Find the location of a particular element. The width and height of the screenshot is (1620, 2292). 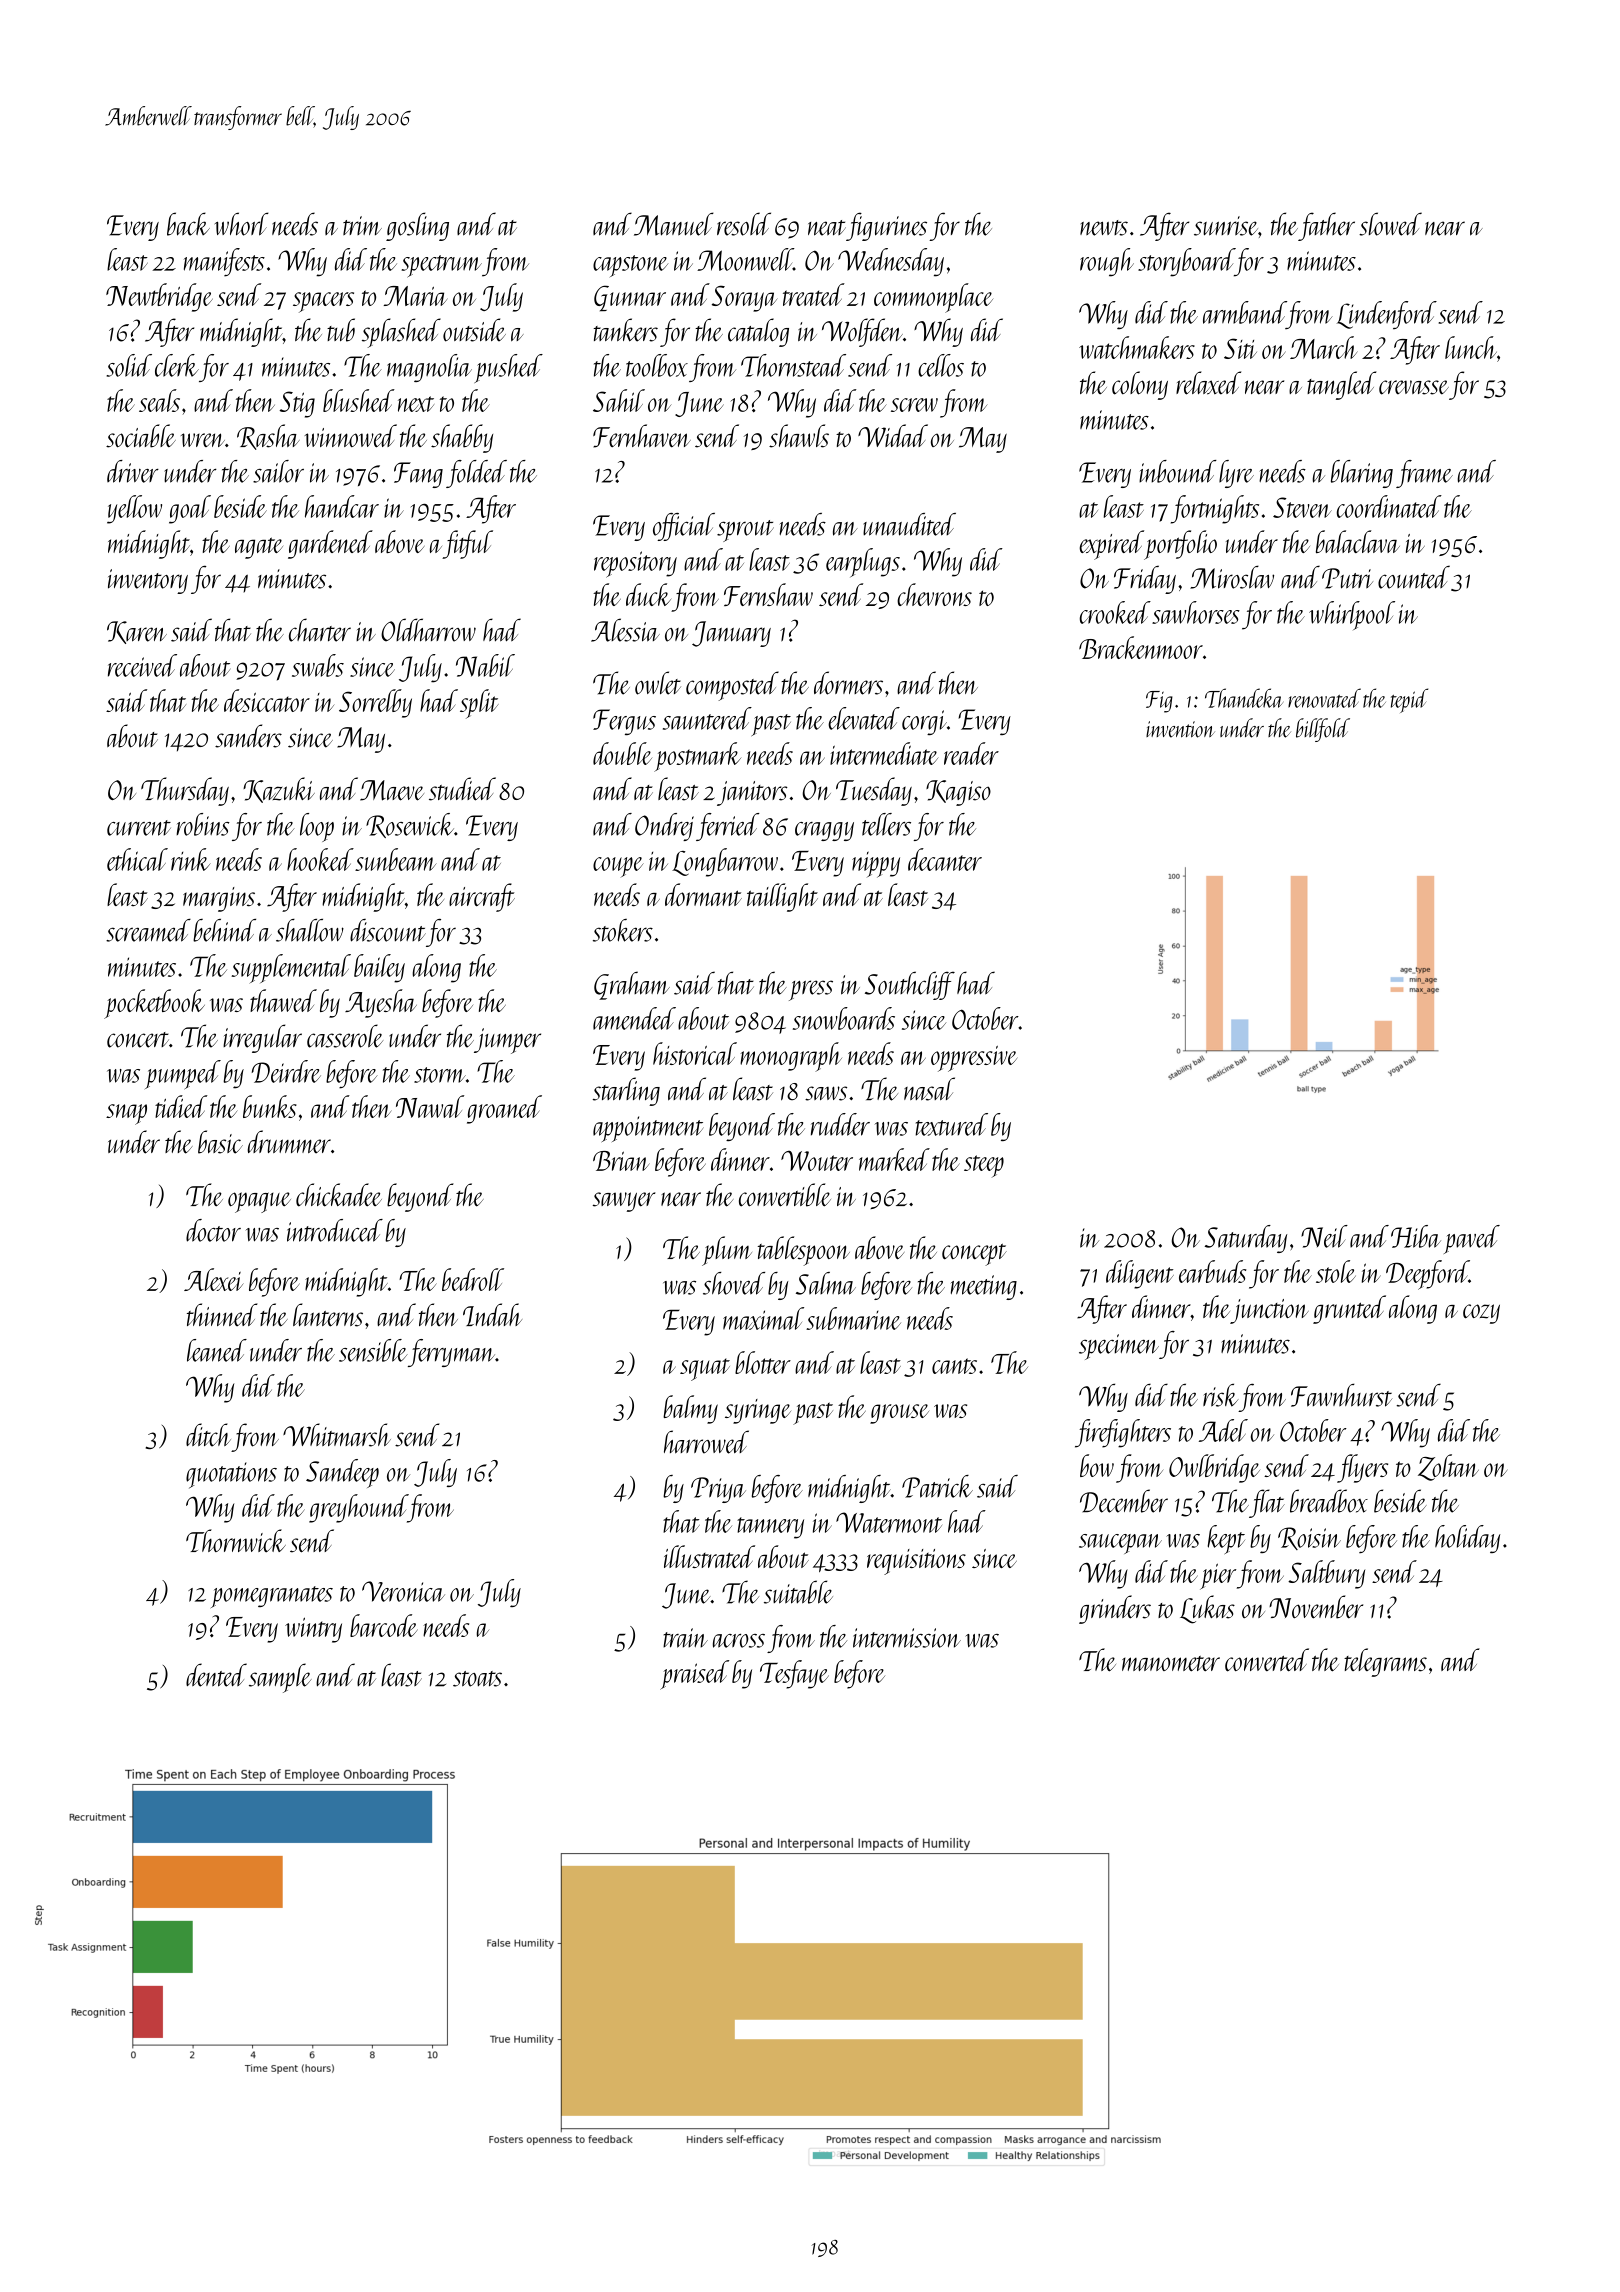

counted is located at coordinates (1414, 577).
